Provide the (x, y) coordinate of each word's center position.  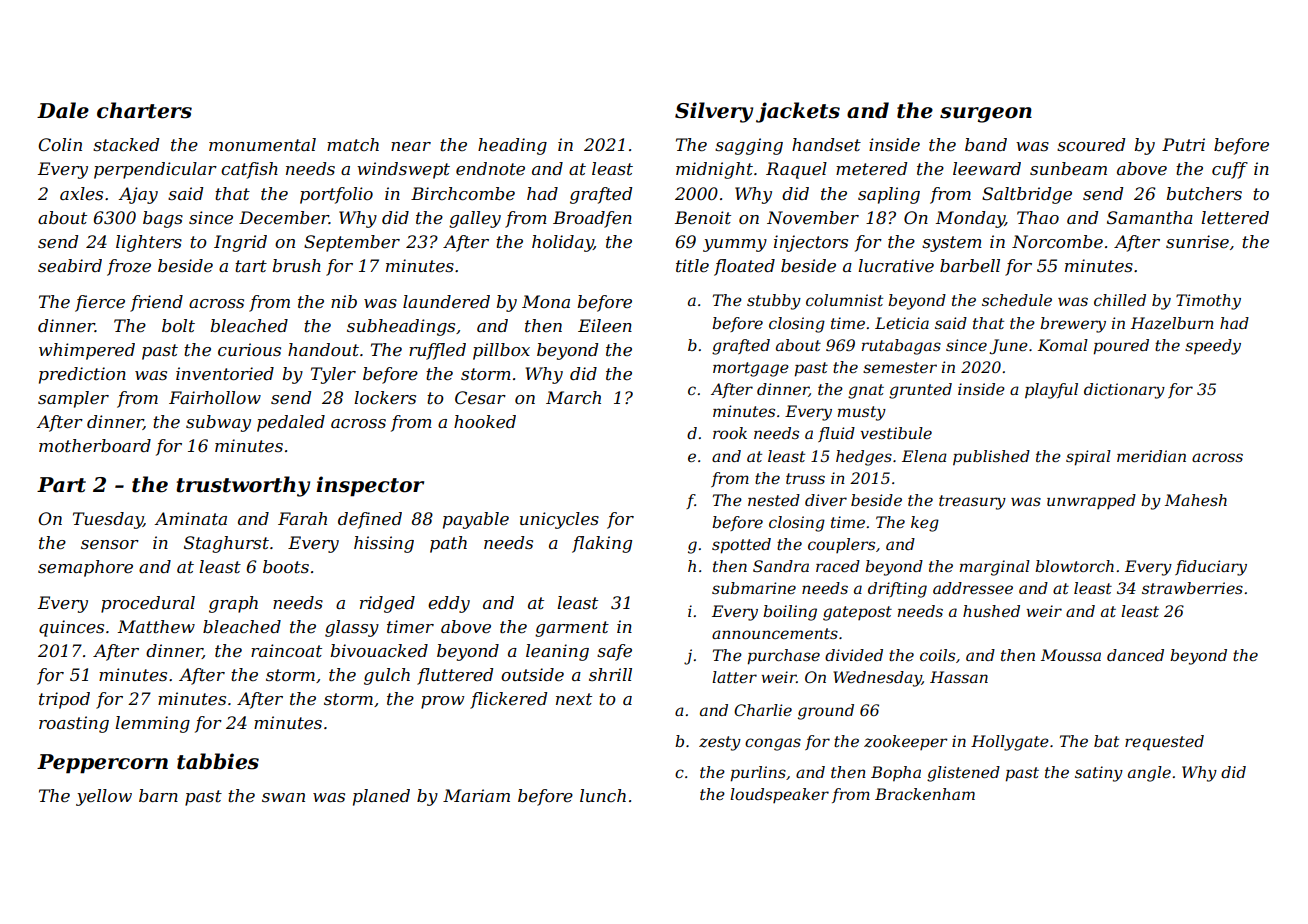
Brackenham (925, 794)
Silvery (714, 112)
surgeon (986, 115)
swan (283, 797)
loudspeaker (779, 795)
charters (144, 110)
